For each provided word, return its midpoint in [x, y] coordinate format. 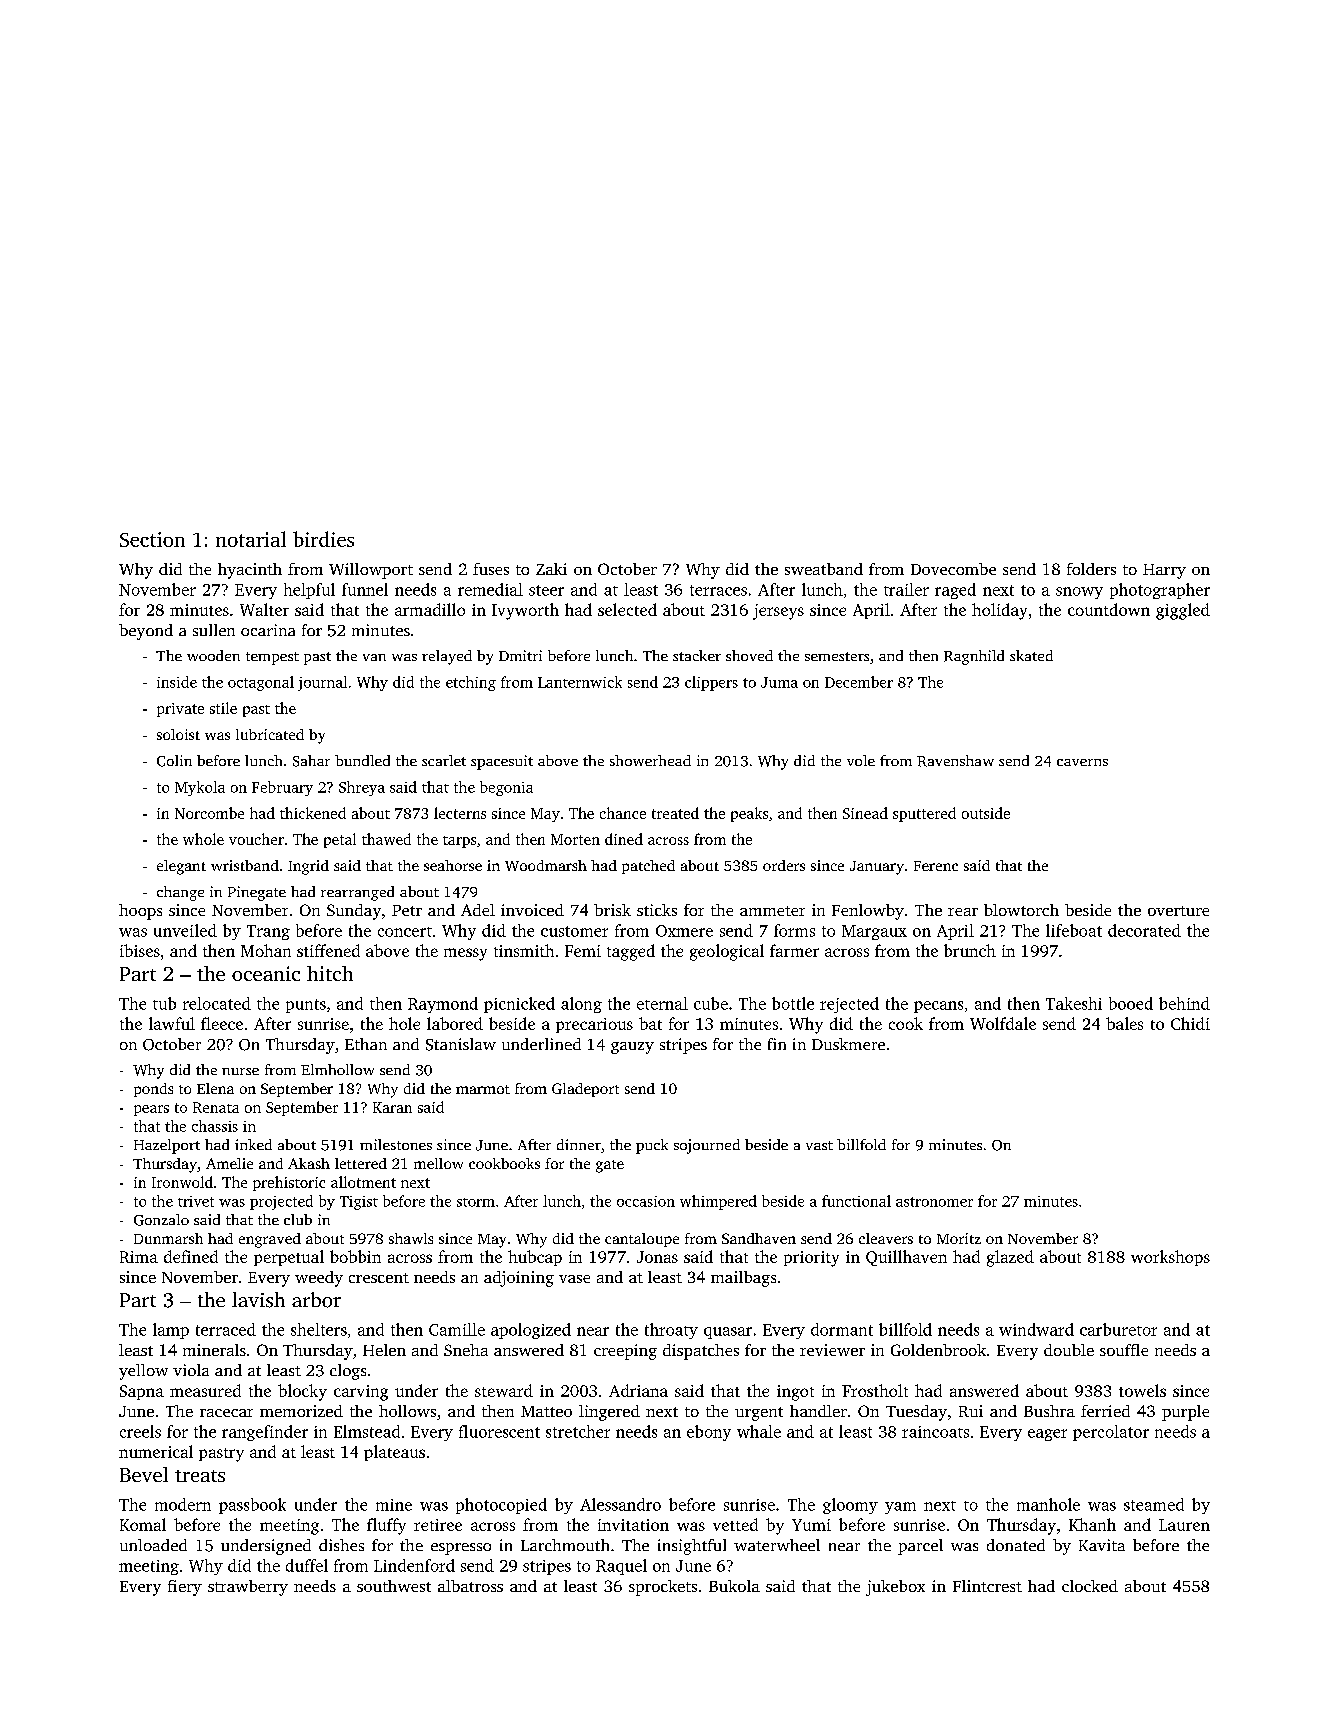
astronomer [934, 1202]
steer [546, 590]
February [282, 788]
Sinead [865, 813]
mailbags [743, 1279]
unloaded [153, 1545]
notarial [251, 539]
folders [1091, 569]
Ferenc [936, 866]
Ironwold [182, 1182]
